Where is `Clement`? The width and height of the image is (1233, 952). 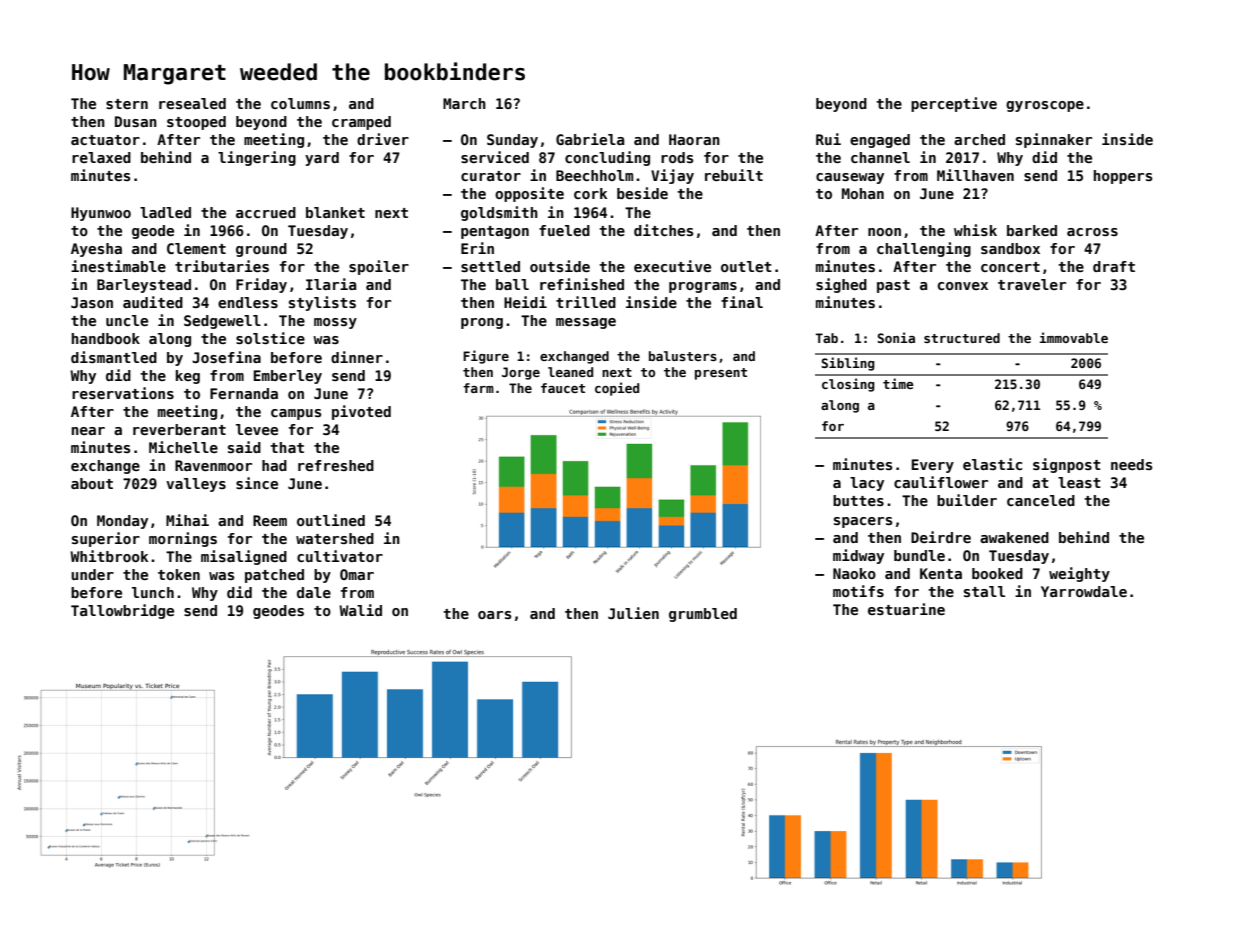
Clement is located at coordinates (196, 248).
